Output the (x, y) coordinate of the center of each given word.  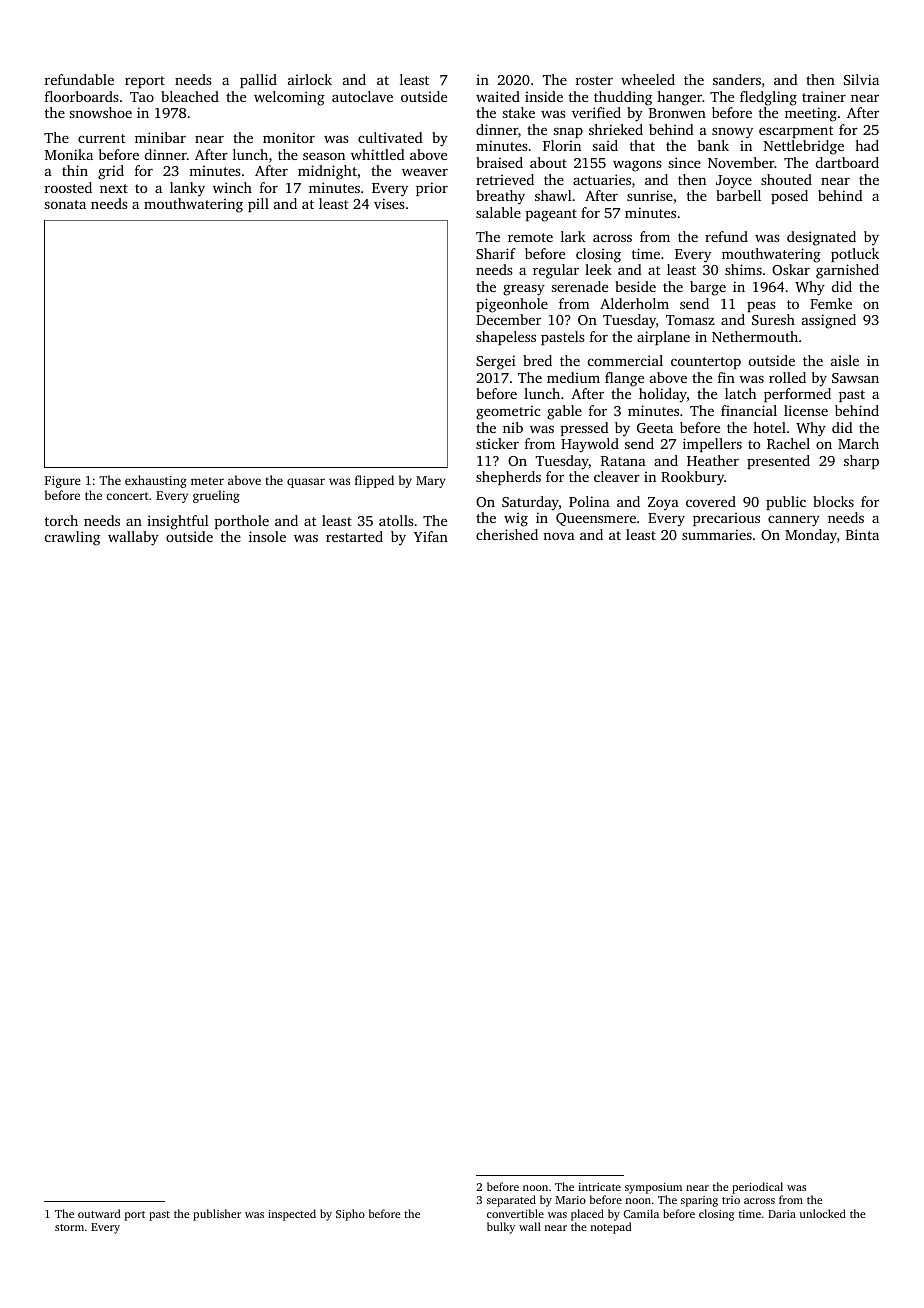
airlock (310, 79)
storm (69, 1227)
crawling (72, 538)
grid (111, 172)
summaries (717, 534)
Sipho (350, 1215)
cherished (507, 534)
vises (389, 203)
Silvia (861, 79)
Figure (63, 482)
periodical (757, 1188)
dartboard (847, 162)
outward (99, 1213)
